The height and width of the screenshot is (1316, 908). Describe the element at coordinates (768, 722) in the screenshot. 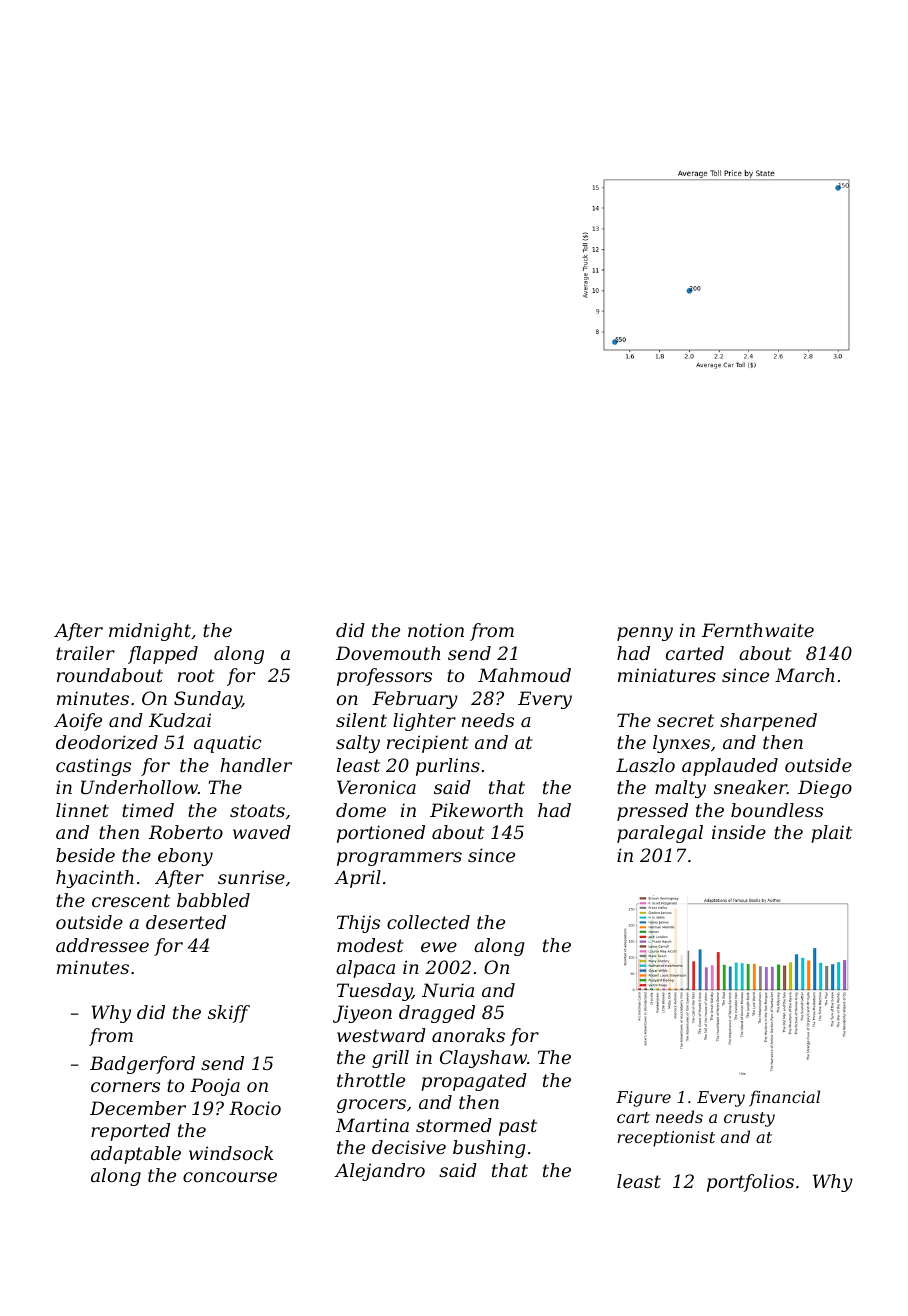

I see `sharpened` at that location.
